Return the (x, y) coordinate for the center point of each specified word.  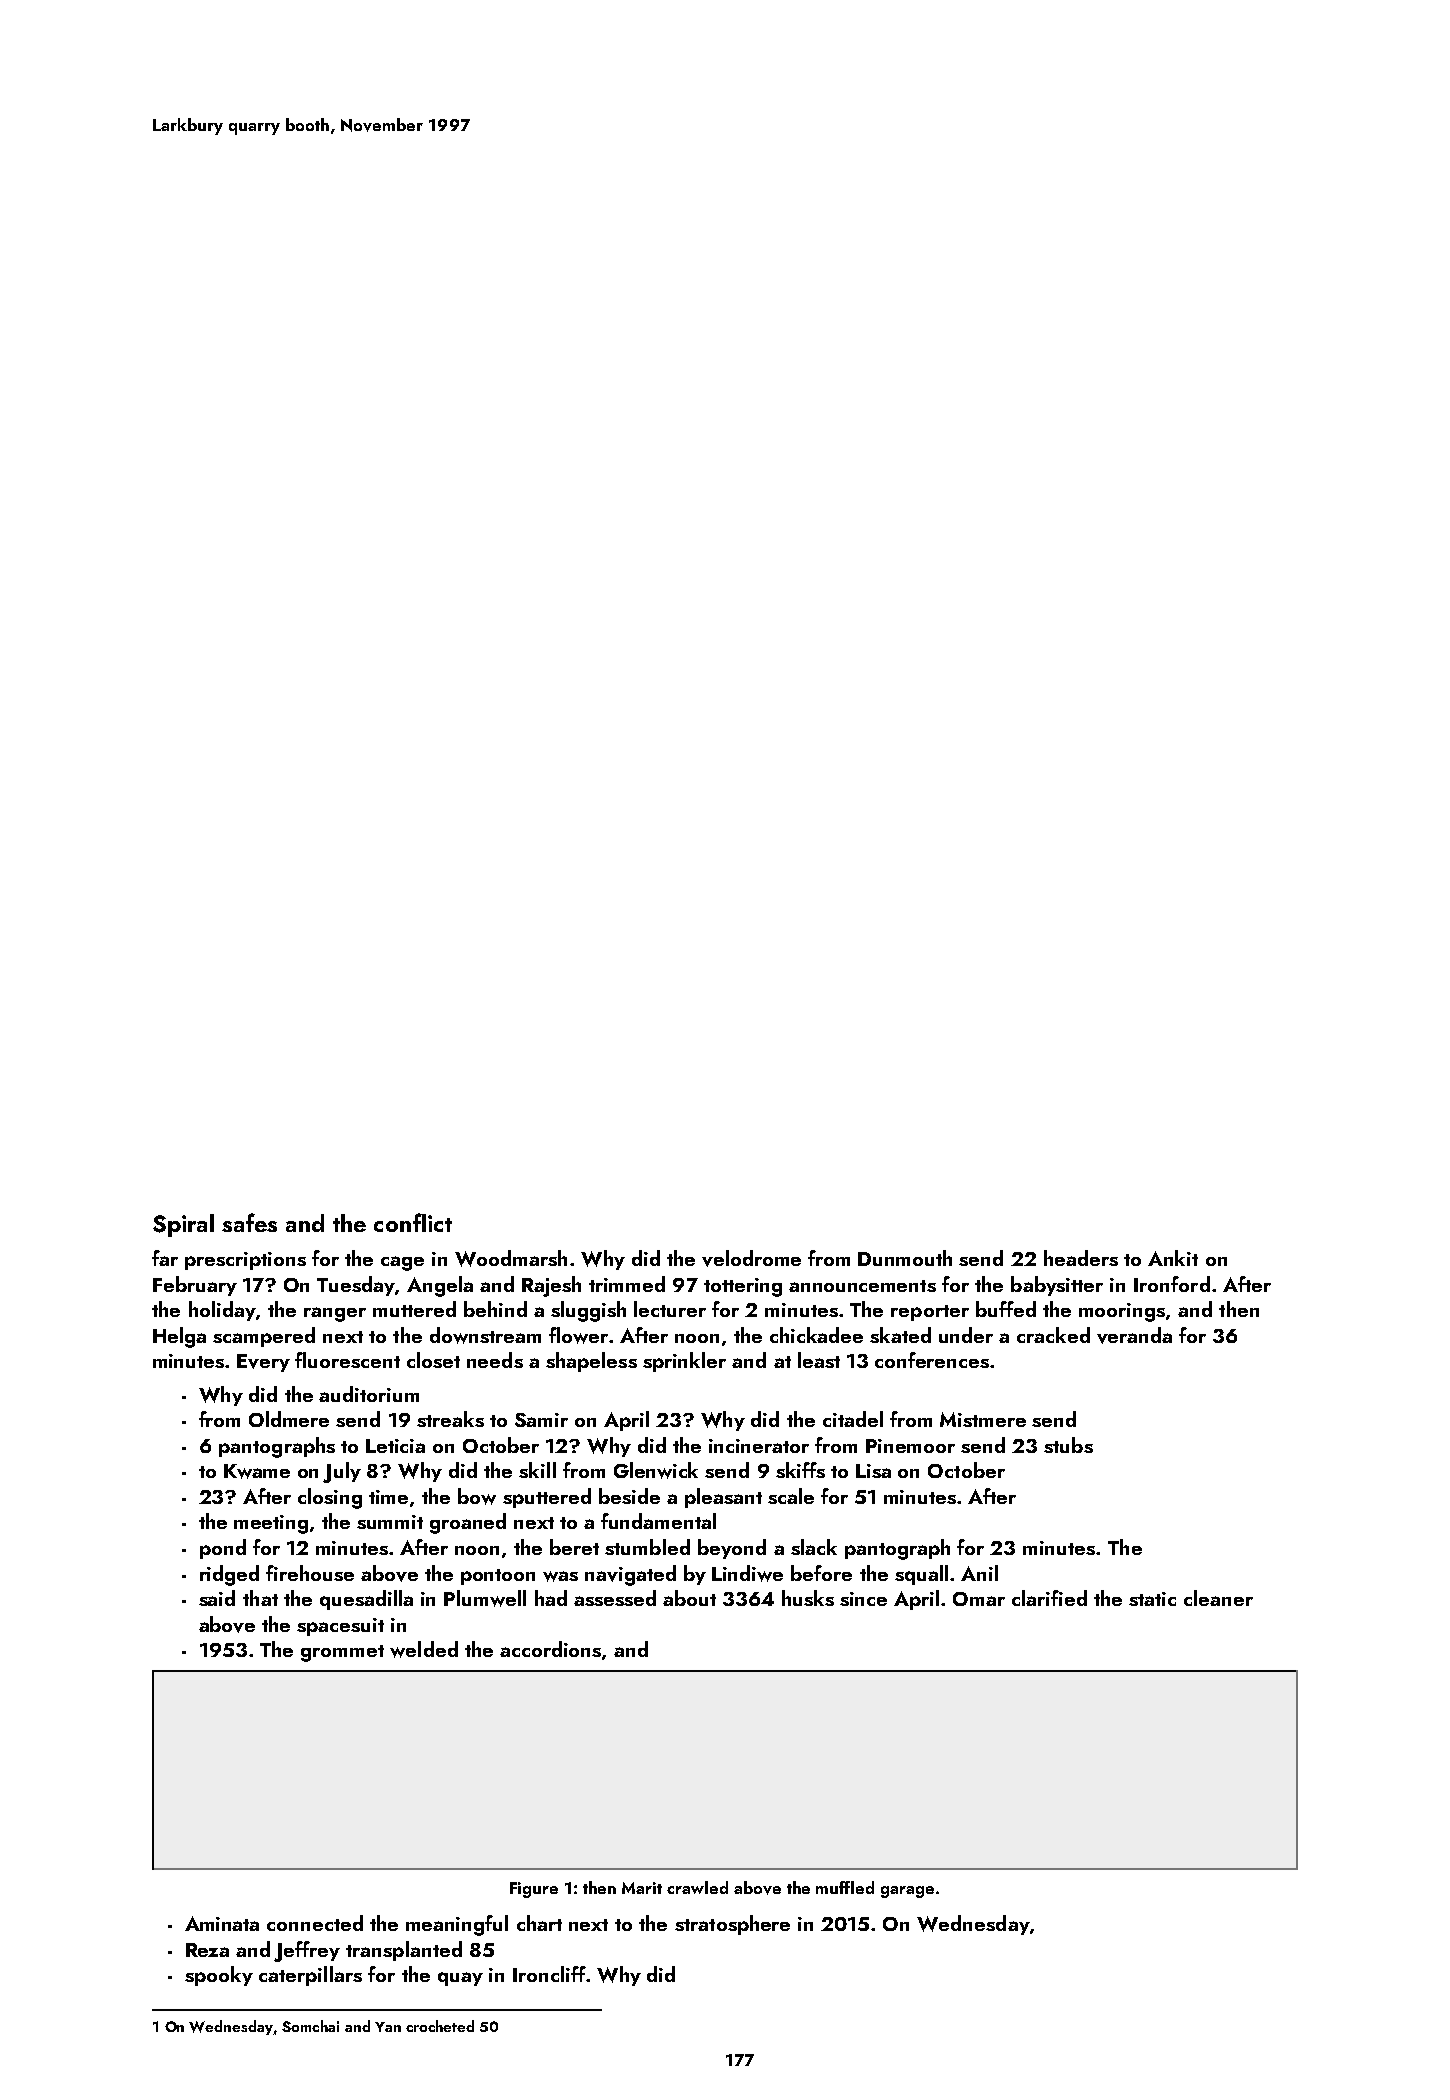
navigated (630, 1575)
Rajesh (551, 1286)
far (165, 1258)
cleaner (1218, 1598)
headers (1081, 1258)
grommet (342, 1653)
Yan (388, 2027)
